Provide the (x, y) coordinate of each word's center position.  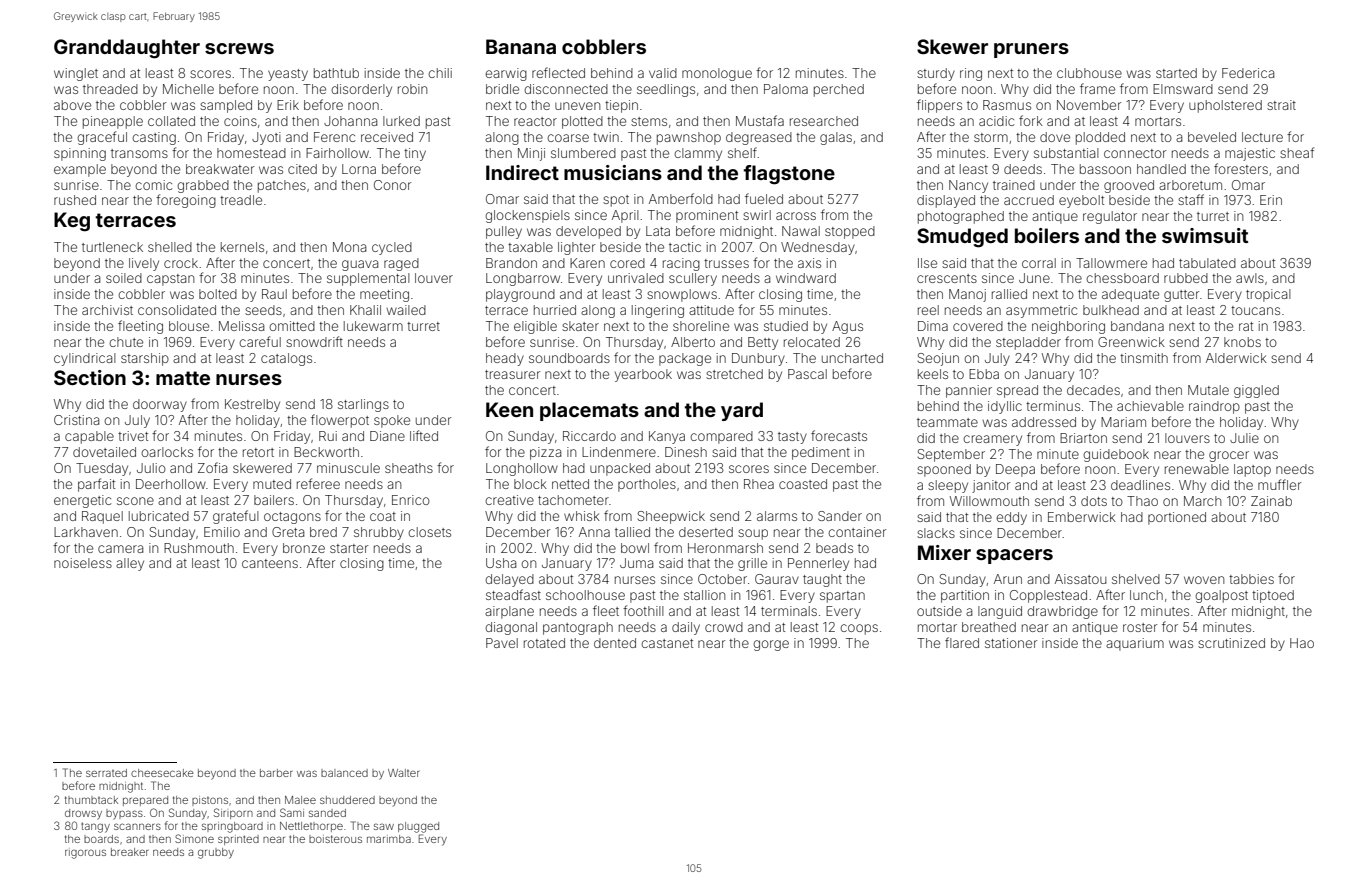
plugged (418, 827)
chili (440, 73)
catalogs (286, 359)
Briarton (1083, 438)
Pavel (502, 643)
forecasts (839, 435)
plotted (582, 122)
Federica (1248, 73)
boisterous (335, 839)
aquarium (1135, 644)
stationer (1011, 643)
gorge (771, 645)
